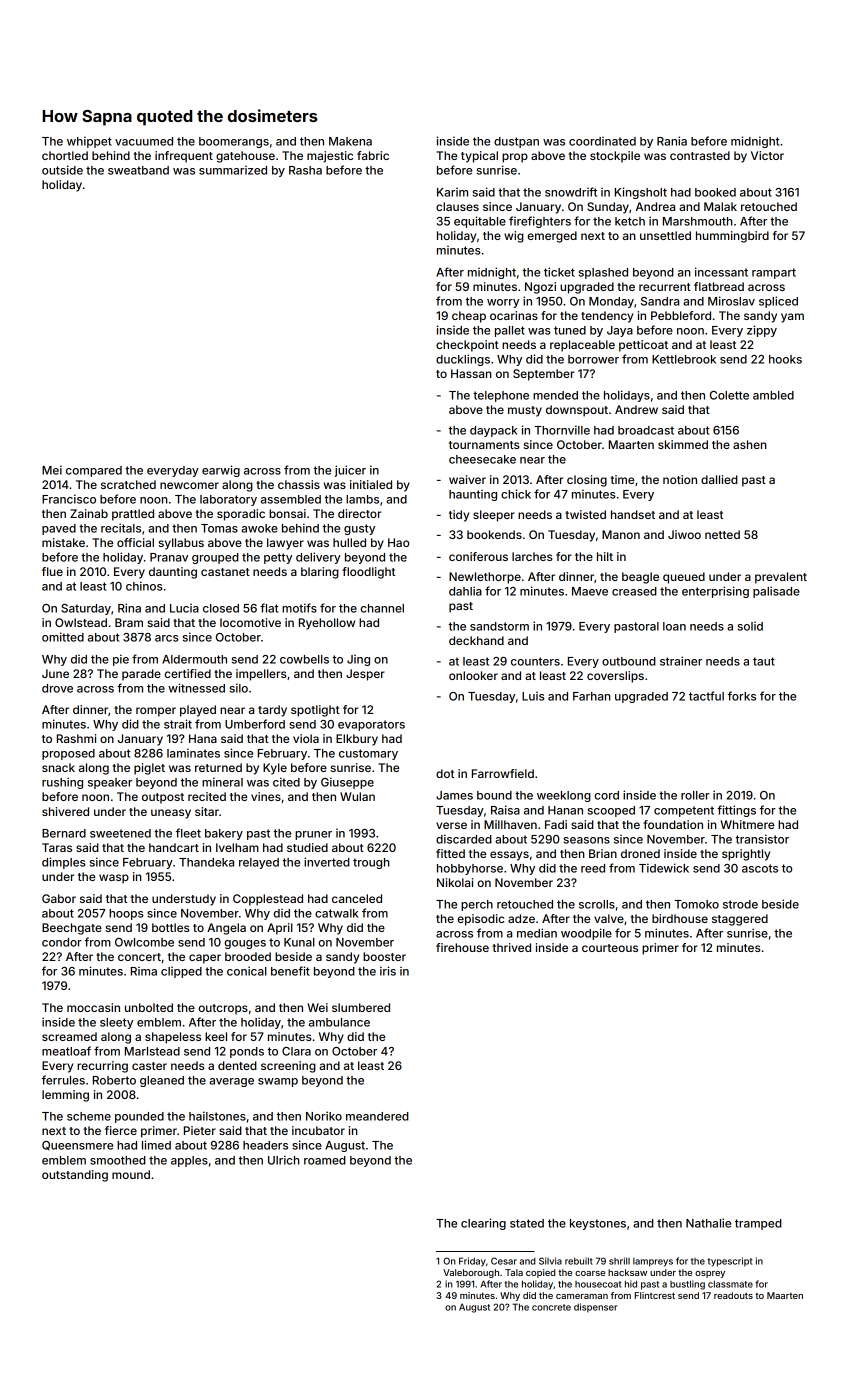  What do you see at coordinates (471, 1273) in the screenshot?
I see `Valeborough` at bounding box center [471, 1273].
